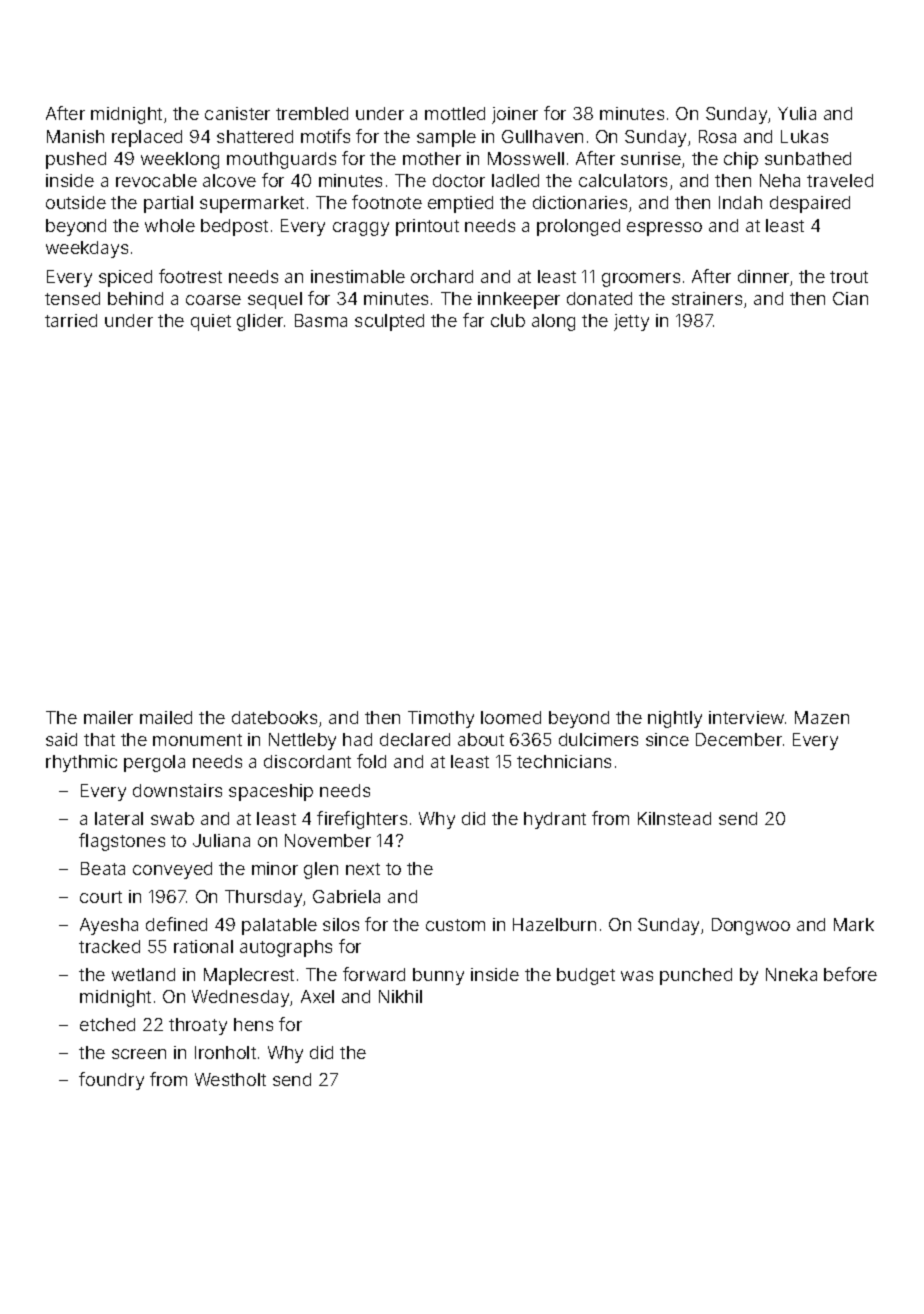 This page has width=924, height=1314. What do you see at coordinates (260, 322) in the page?
I see `glider` at bounding box center [260, 322].
